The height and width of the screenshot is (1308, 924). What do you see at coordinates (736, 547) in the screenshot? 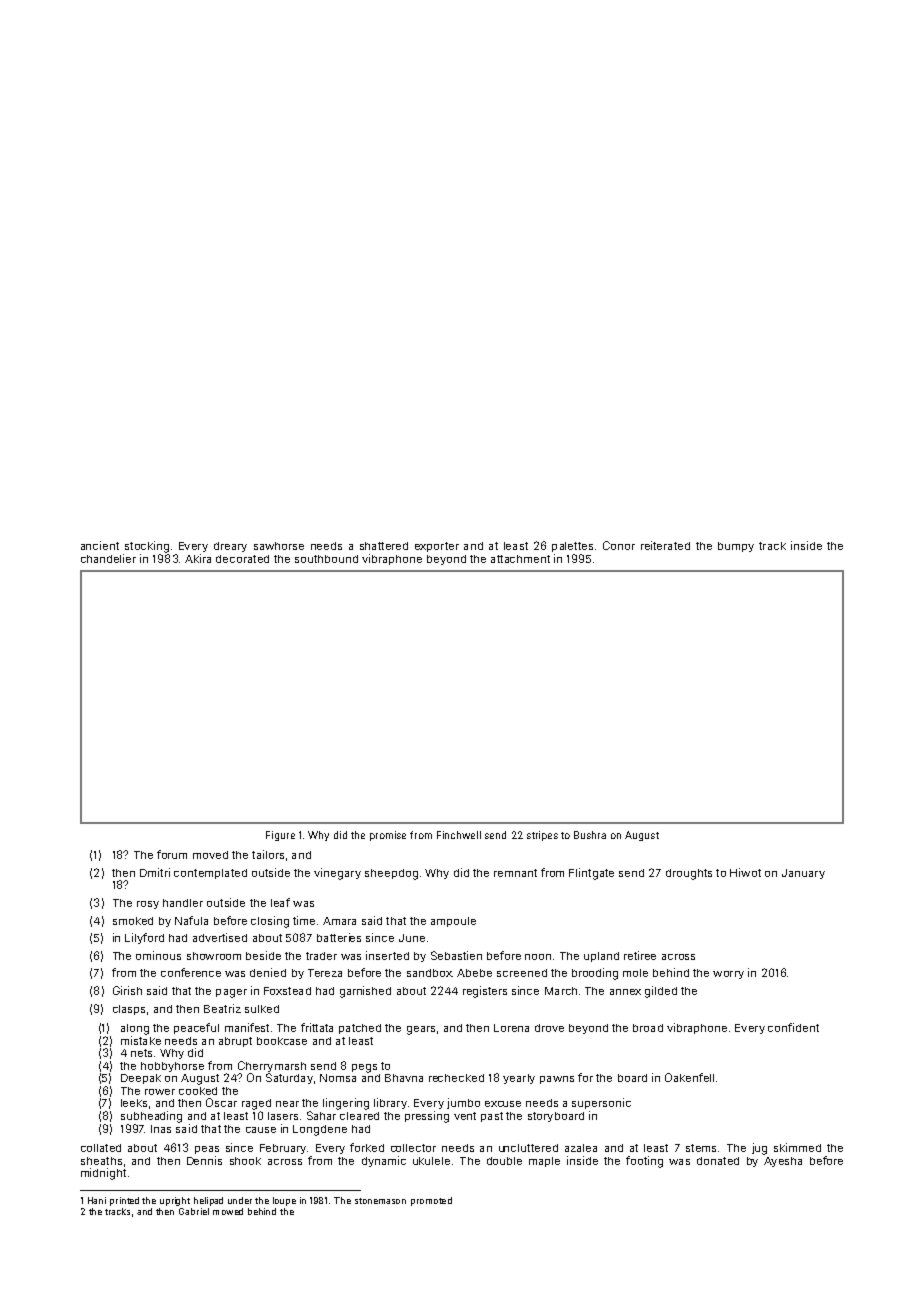
I see `bumpy` at bounding box center [736, 547].
